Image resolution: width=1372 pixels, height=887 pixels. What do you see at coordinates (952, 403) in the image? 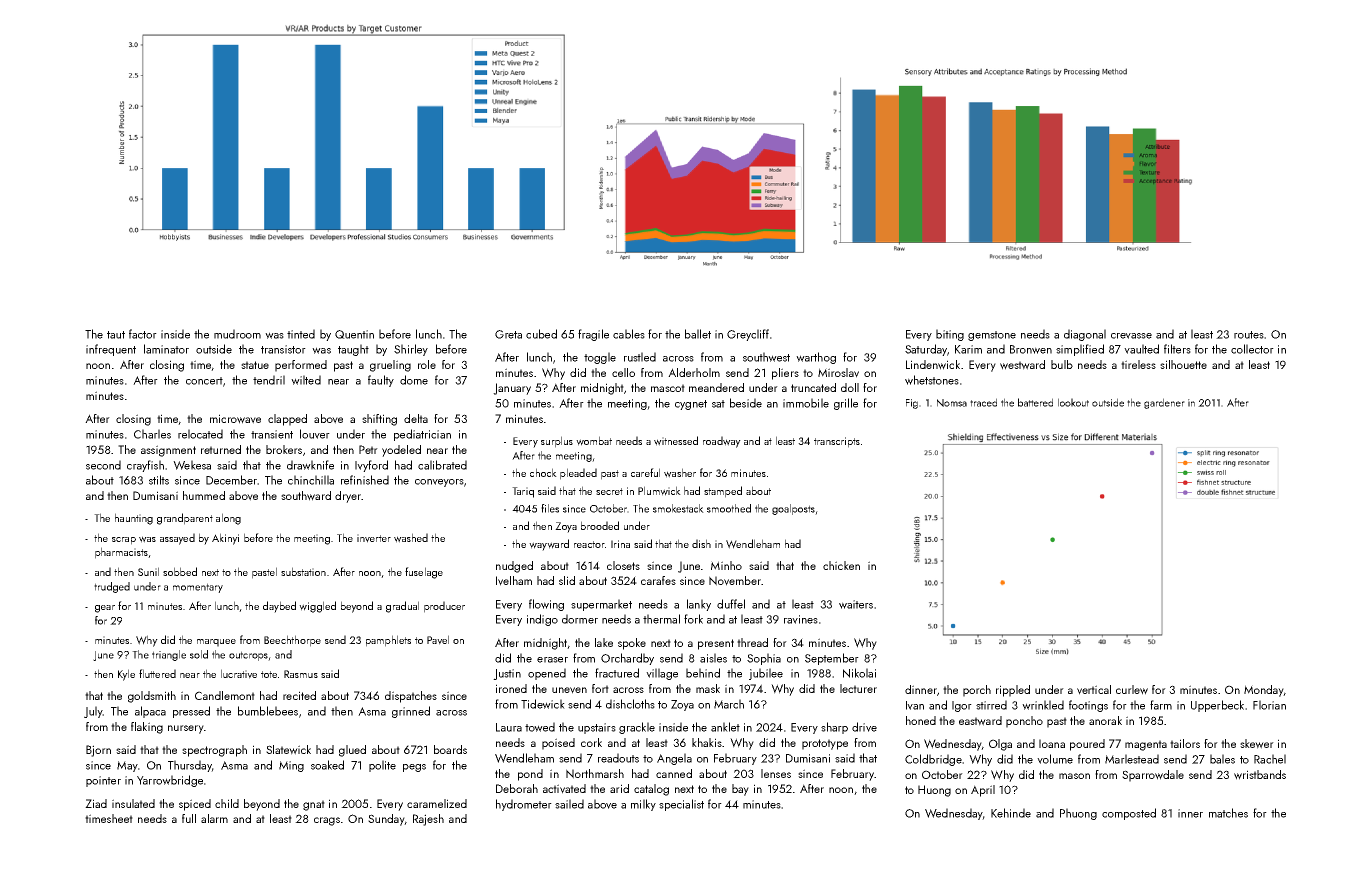
I see `Nomsa` at bounding box center [952, 403].
